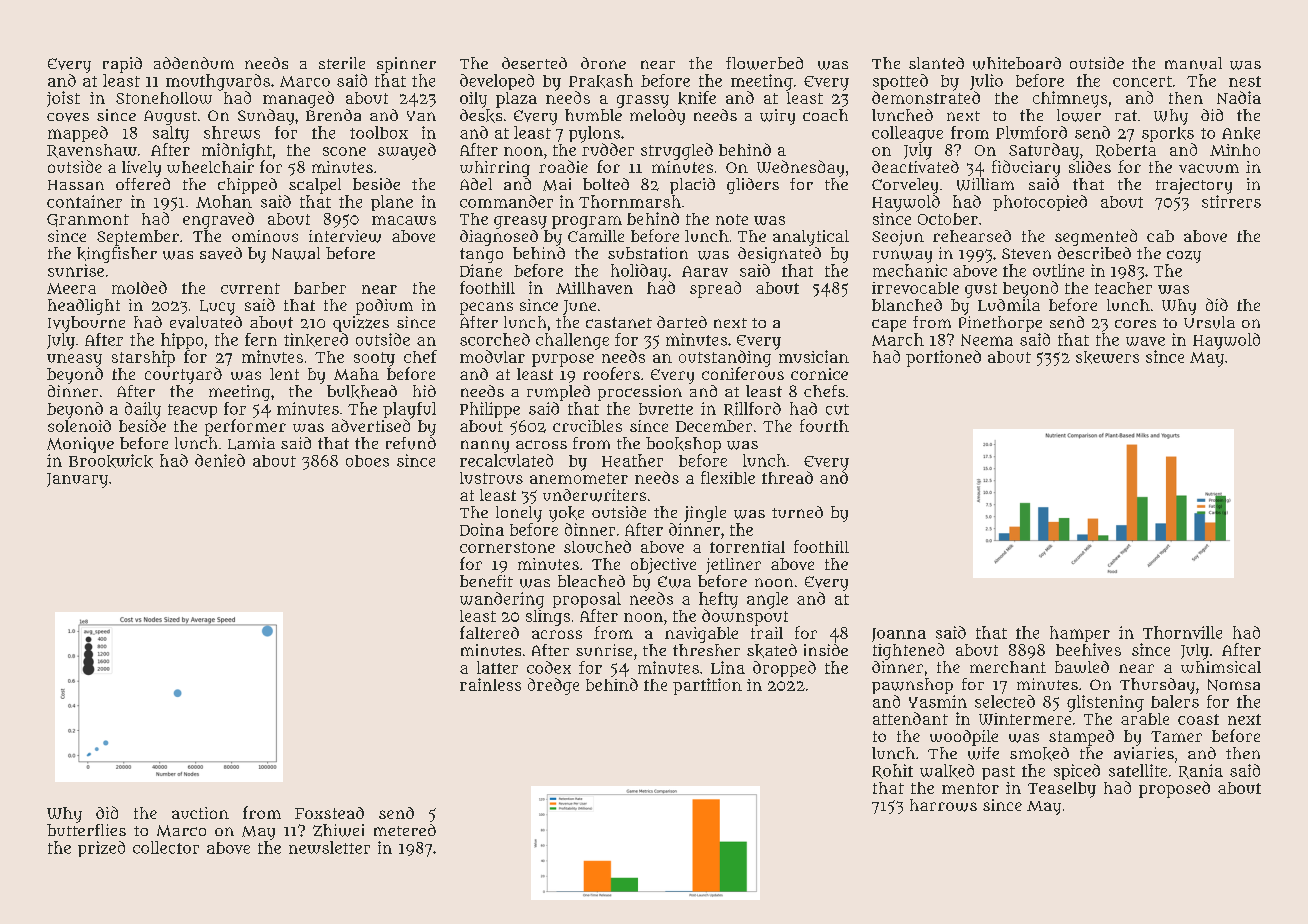  I want to click on Heather, so click(632, 460).
